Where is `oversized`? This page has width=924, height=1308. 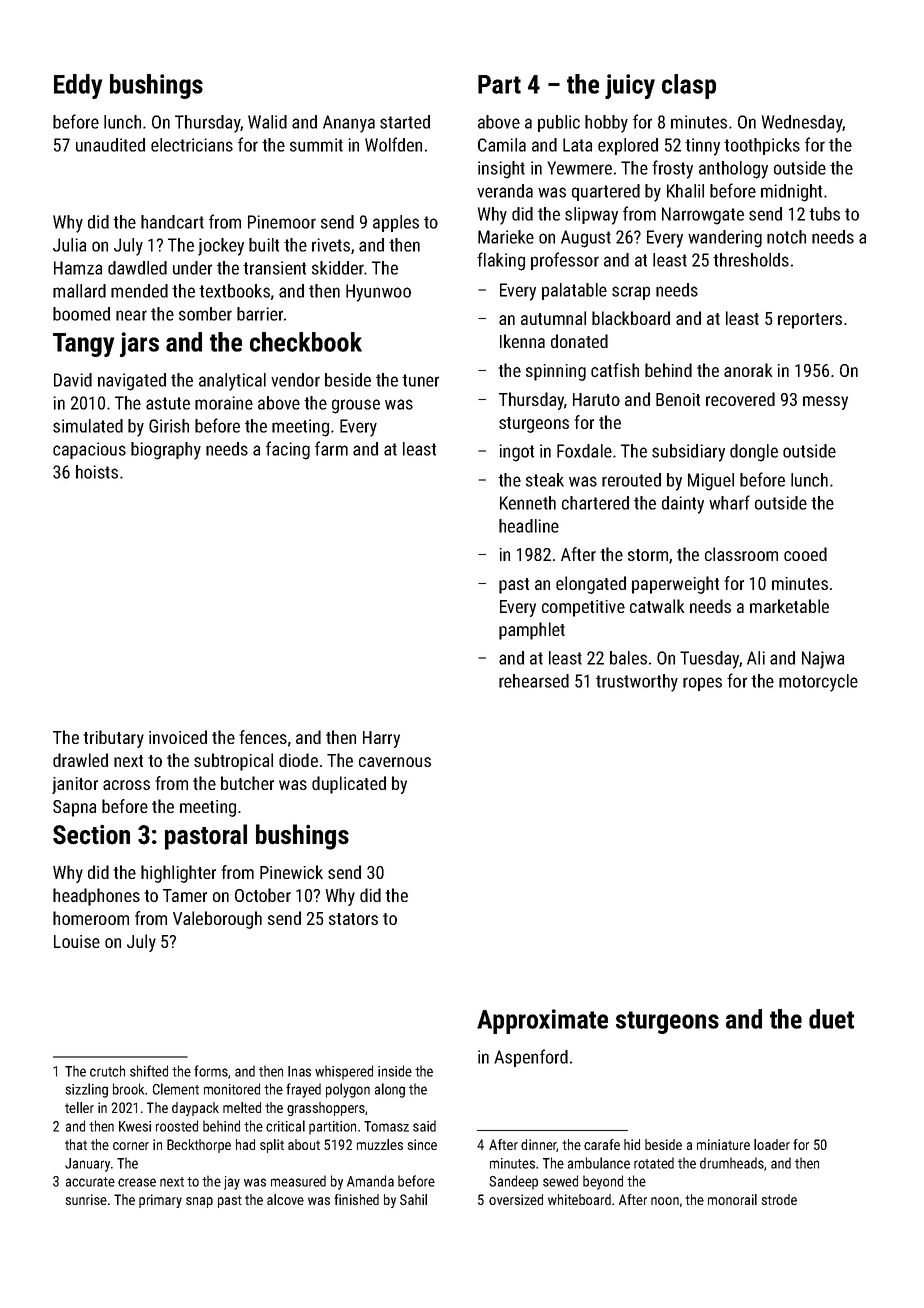
oversized is located at coordinates (516, 1199).
